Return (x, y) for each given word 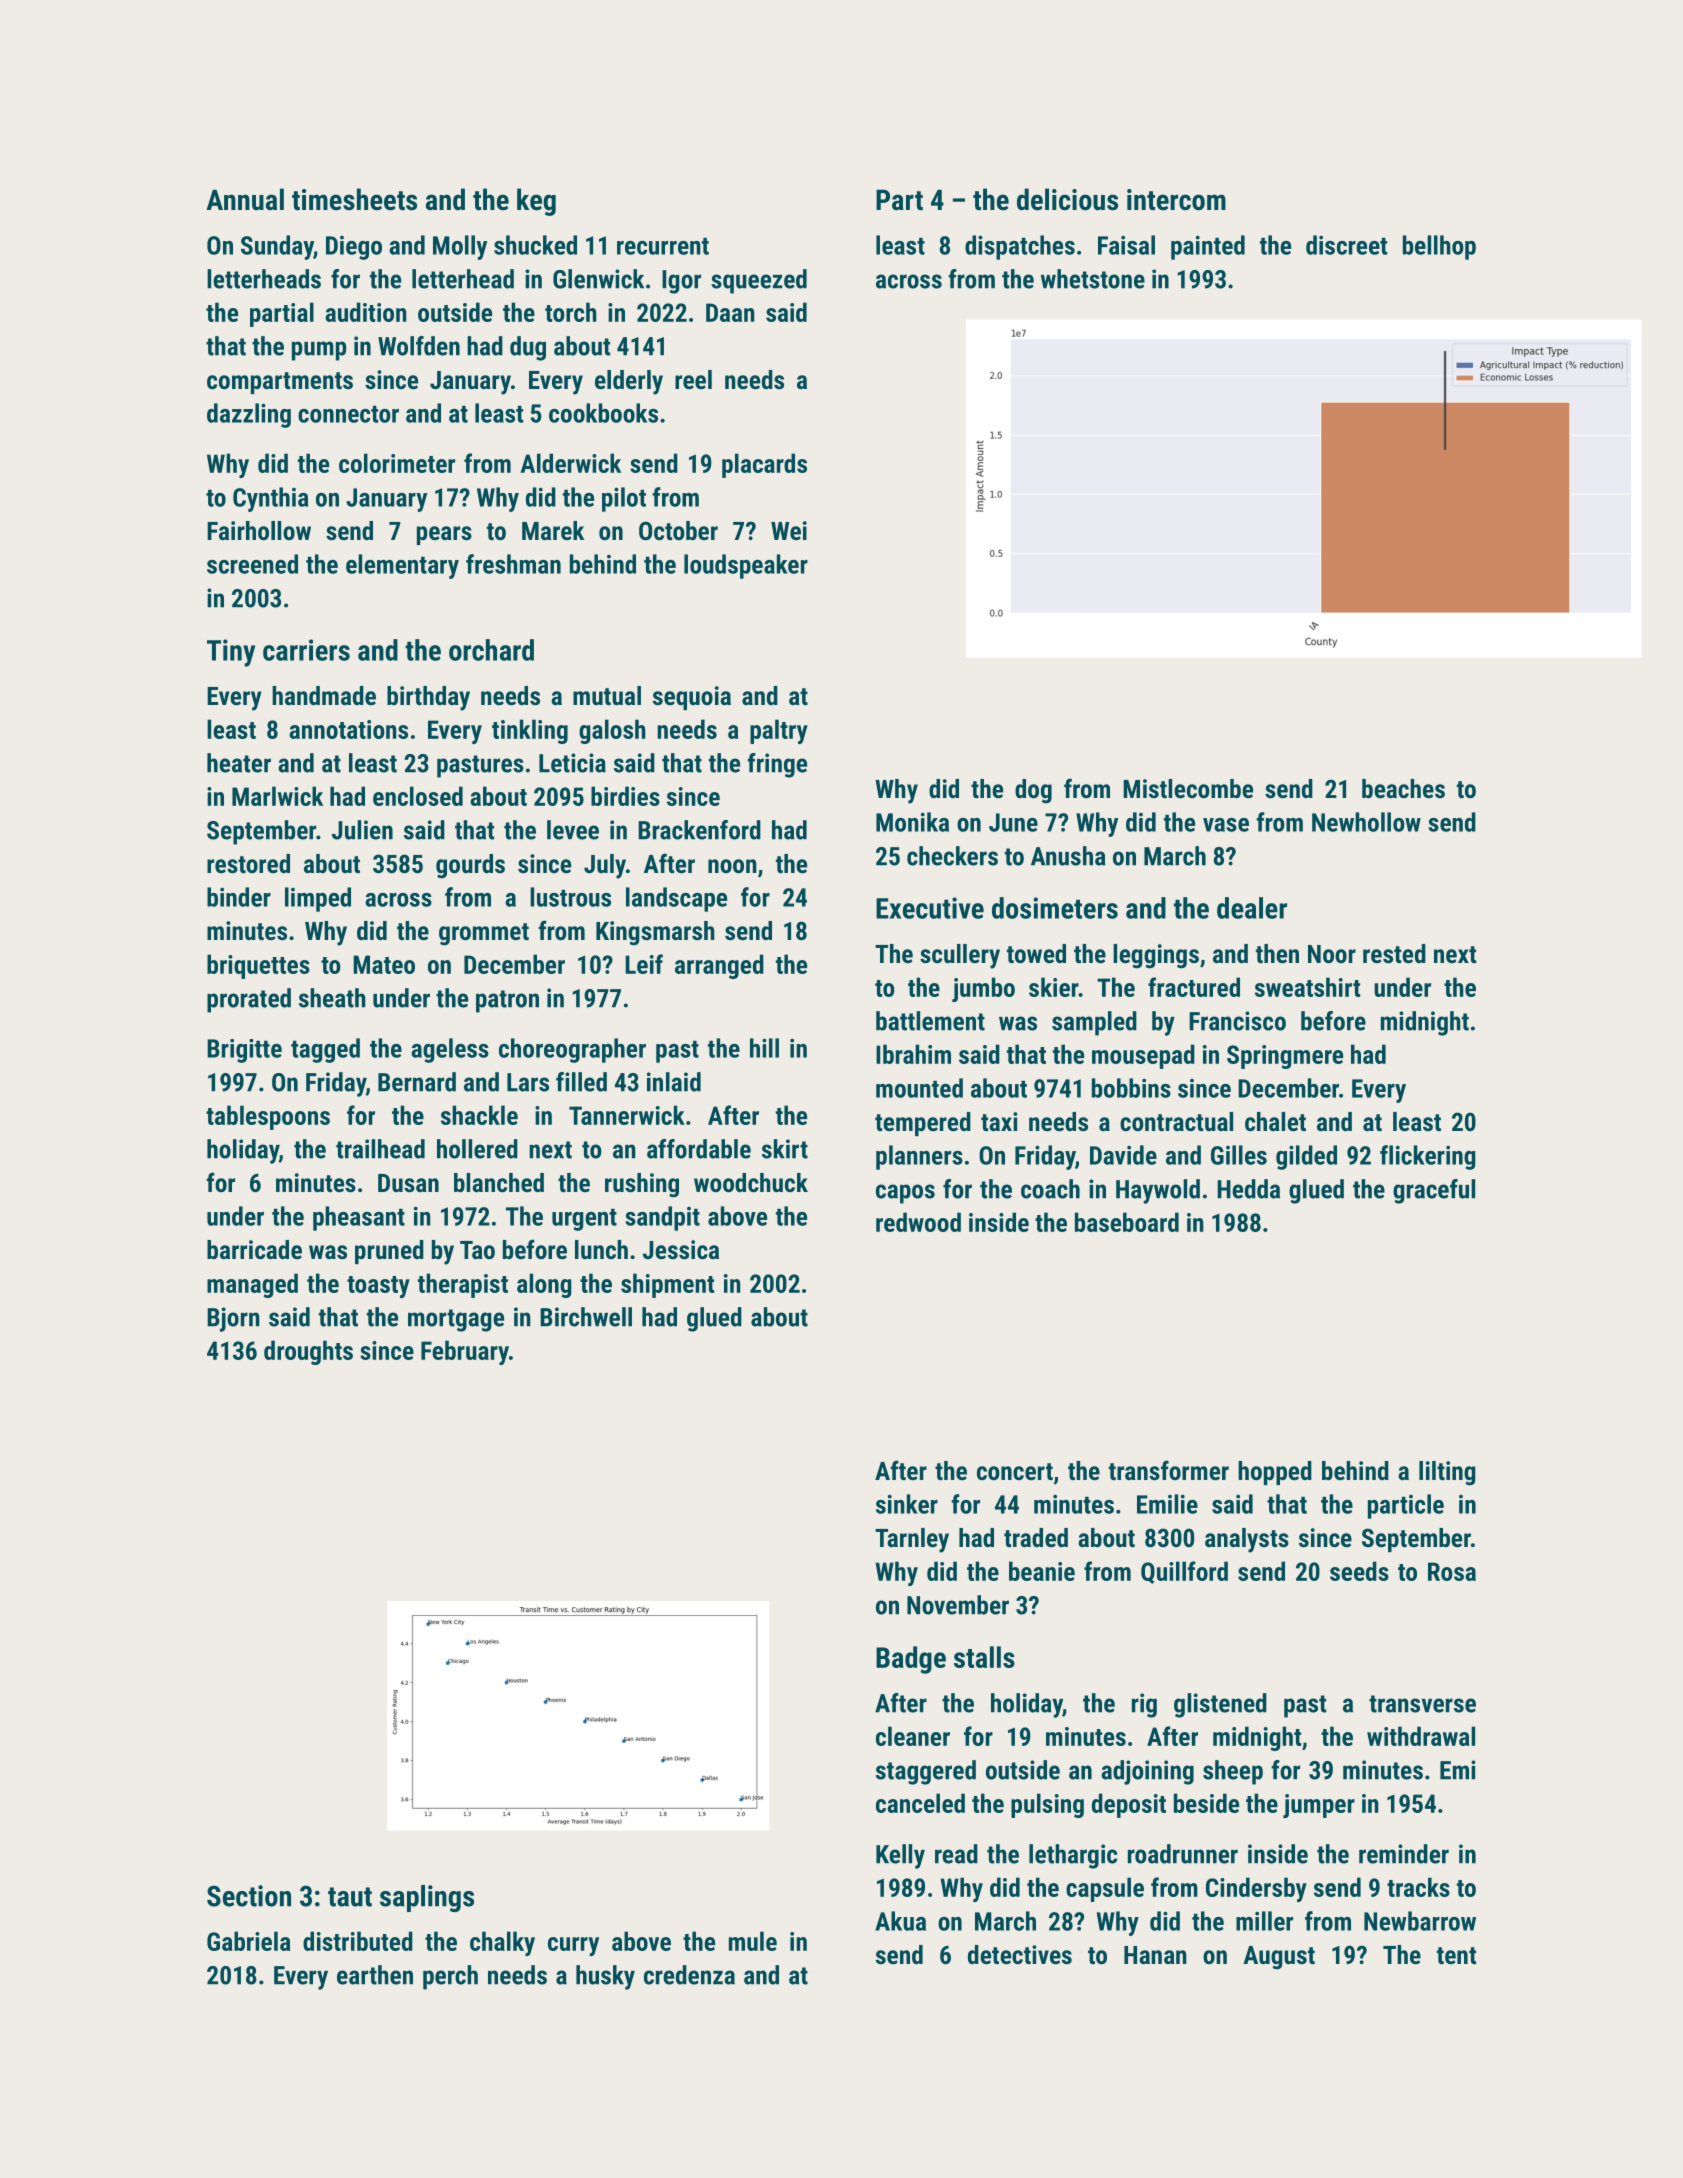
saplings (427, 1898)
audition (366, 312)
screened (252, 564)
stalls (984, 1657)
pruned (389, 1252)
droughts (308, 1352)
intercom (1176, 200)
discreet (1346, 245)
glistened (1220, 1705)
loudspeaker (746, 566)
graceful (1434, 1191)
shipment (667, 1285)
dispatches (1020, 247)
